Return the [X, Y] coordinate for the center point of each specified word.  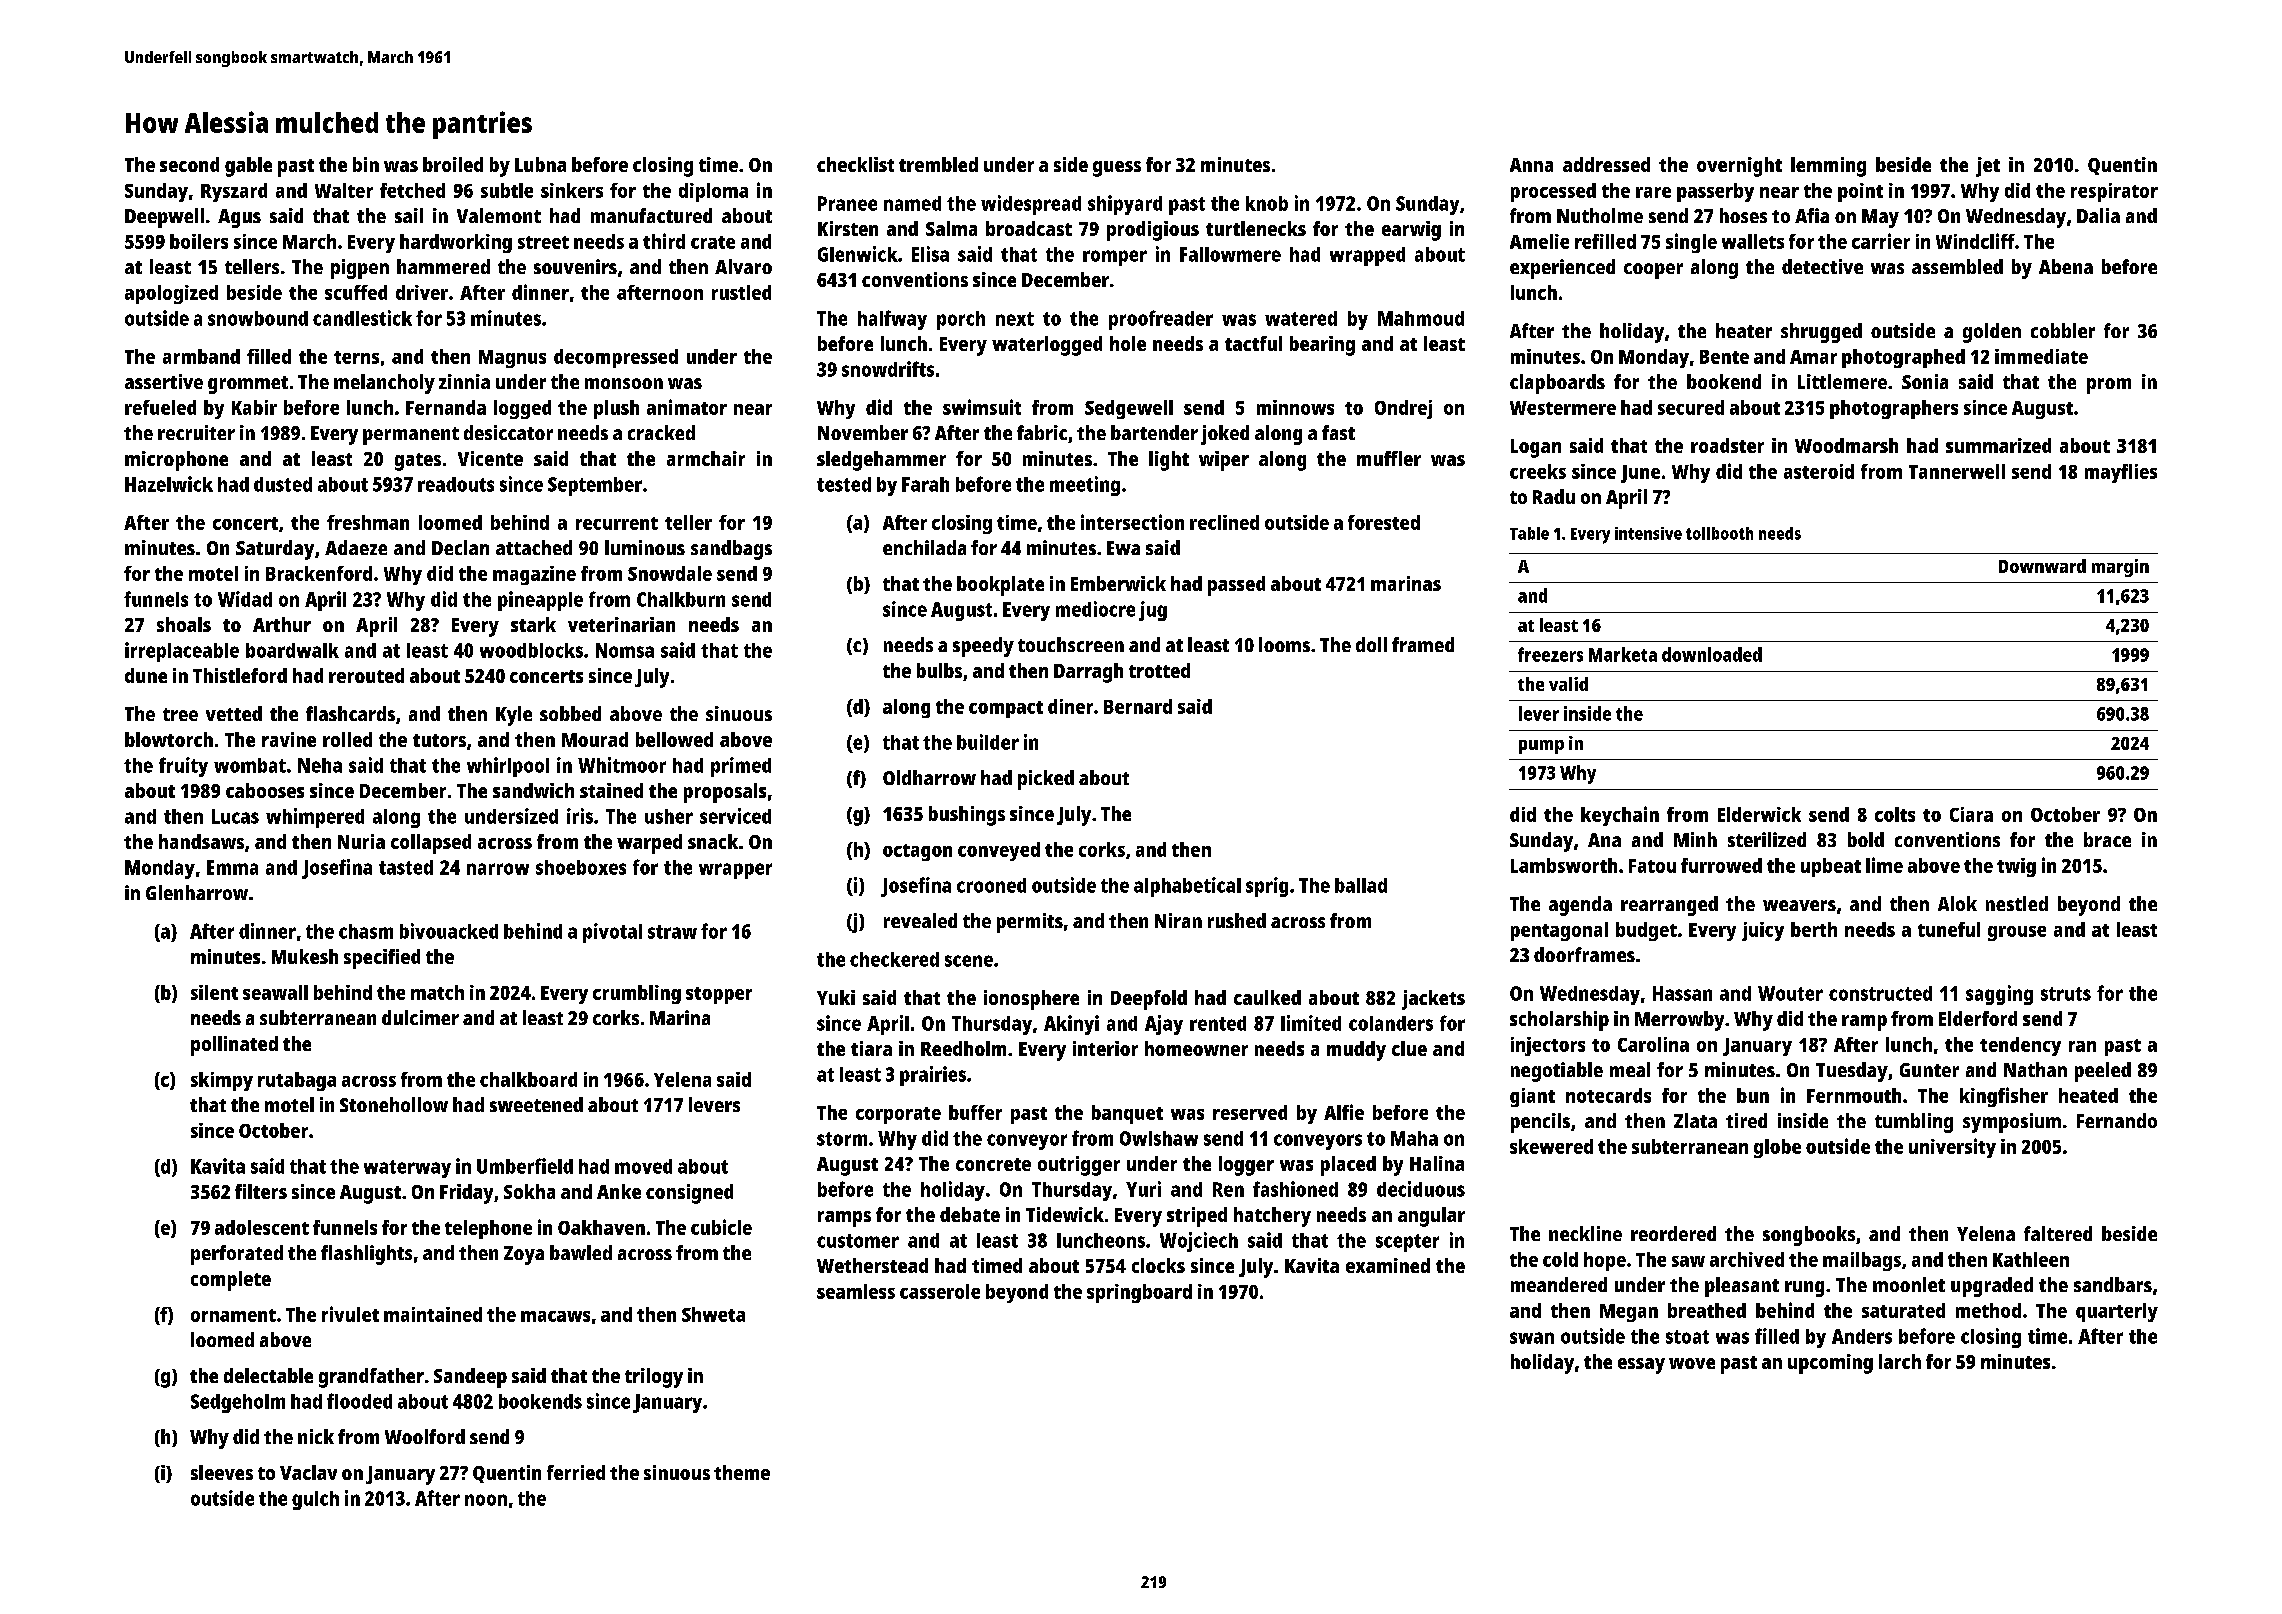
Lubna [540, 164]
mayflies [2121, 473]
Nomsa [625, 650]
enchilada [924, 547]
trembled [938, 164]
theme [742, 1472]
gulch [315, 1500]
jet [1988, 167]
